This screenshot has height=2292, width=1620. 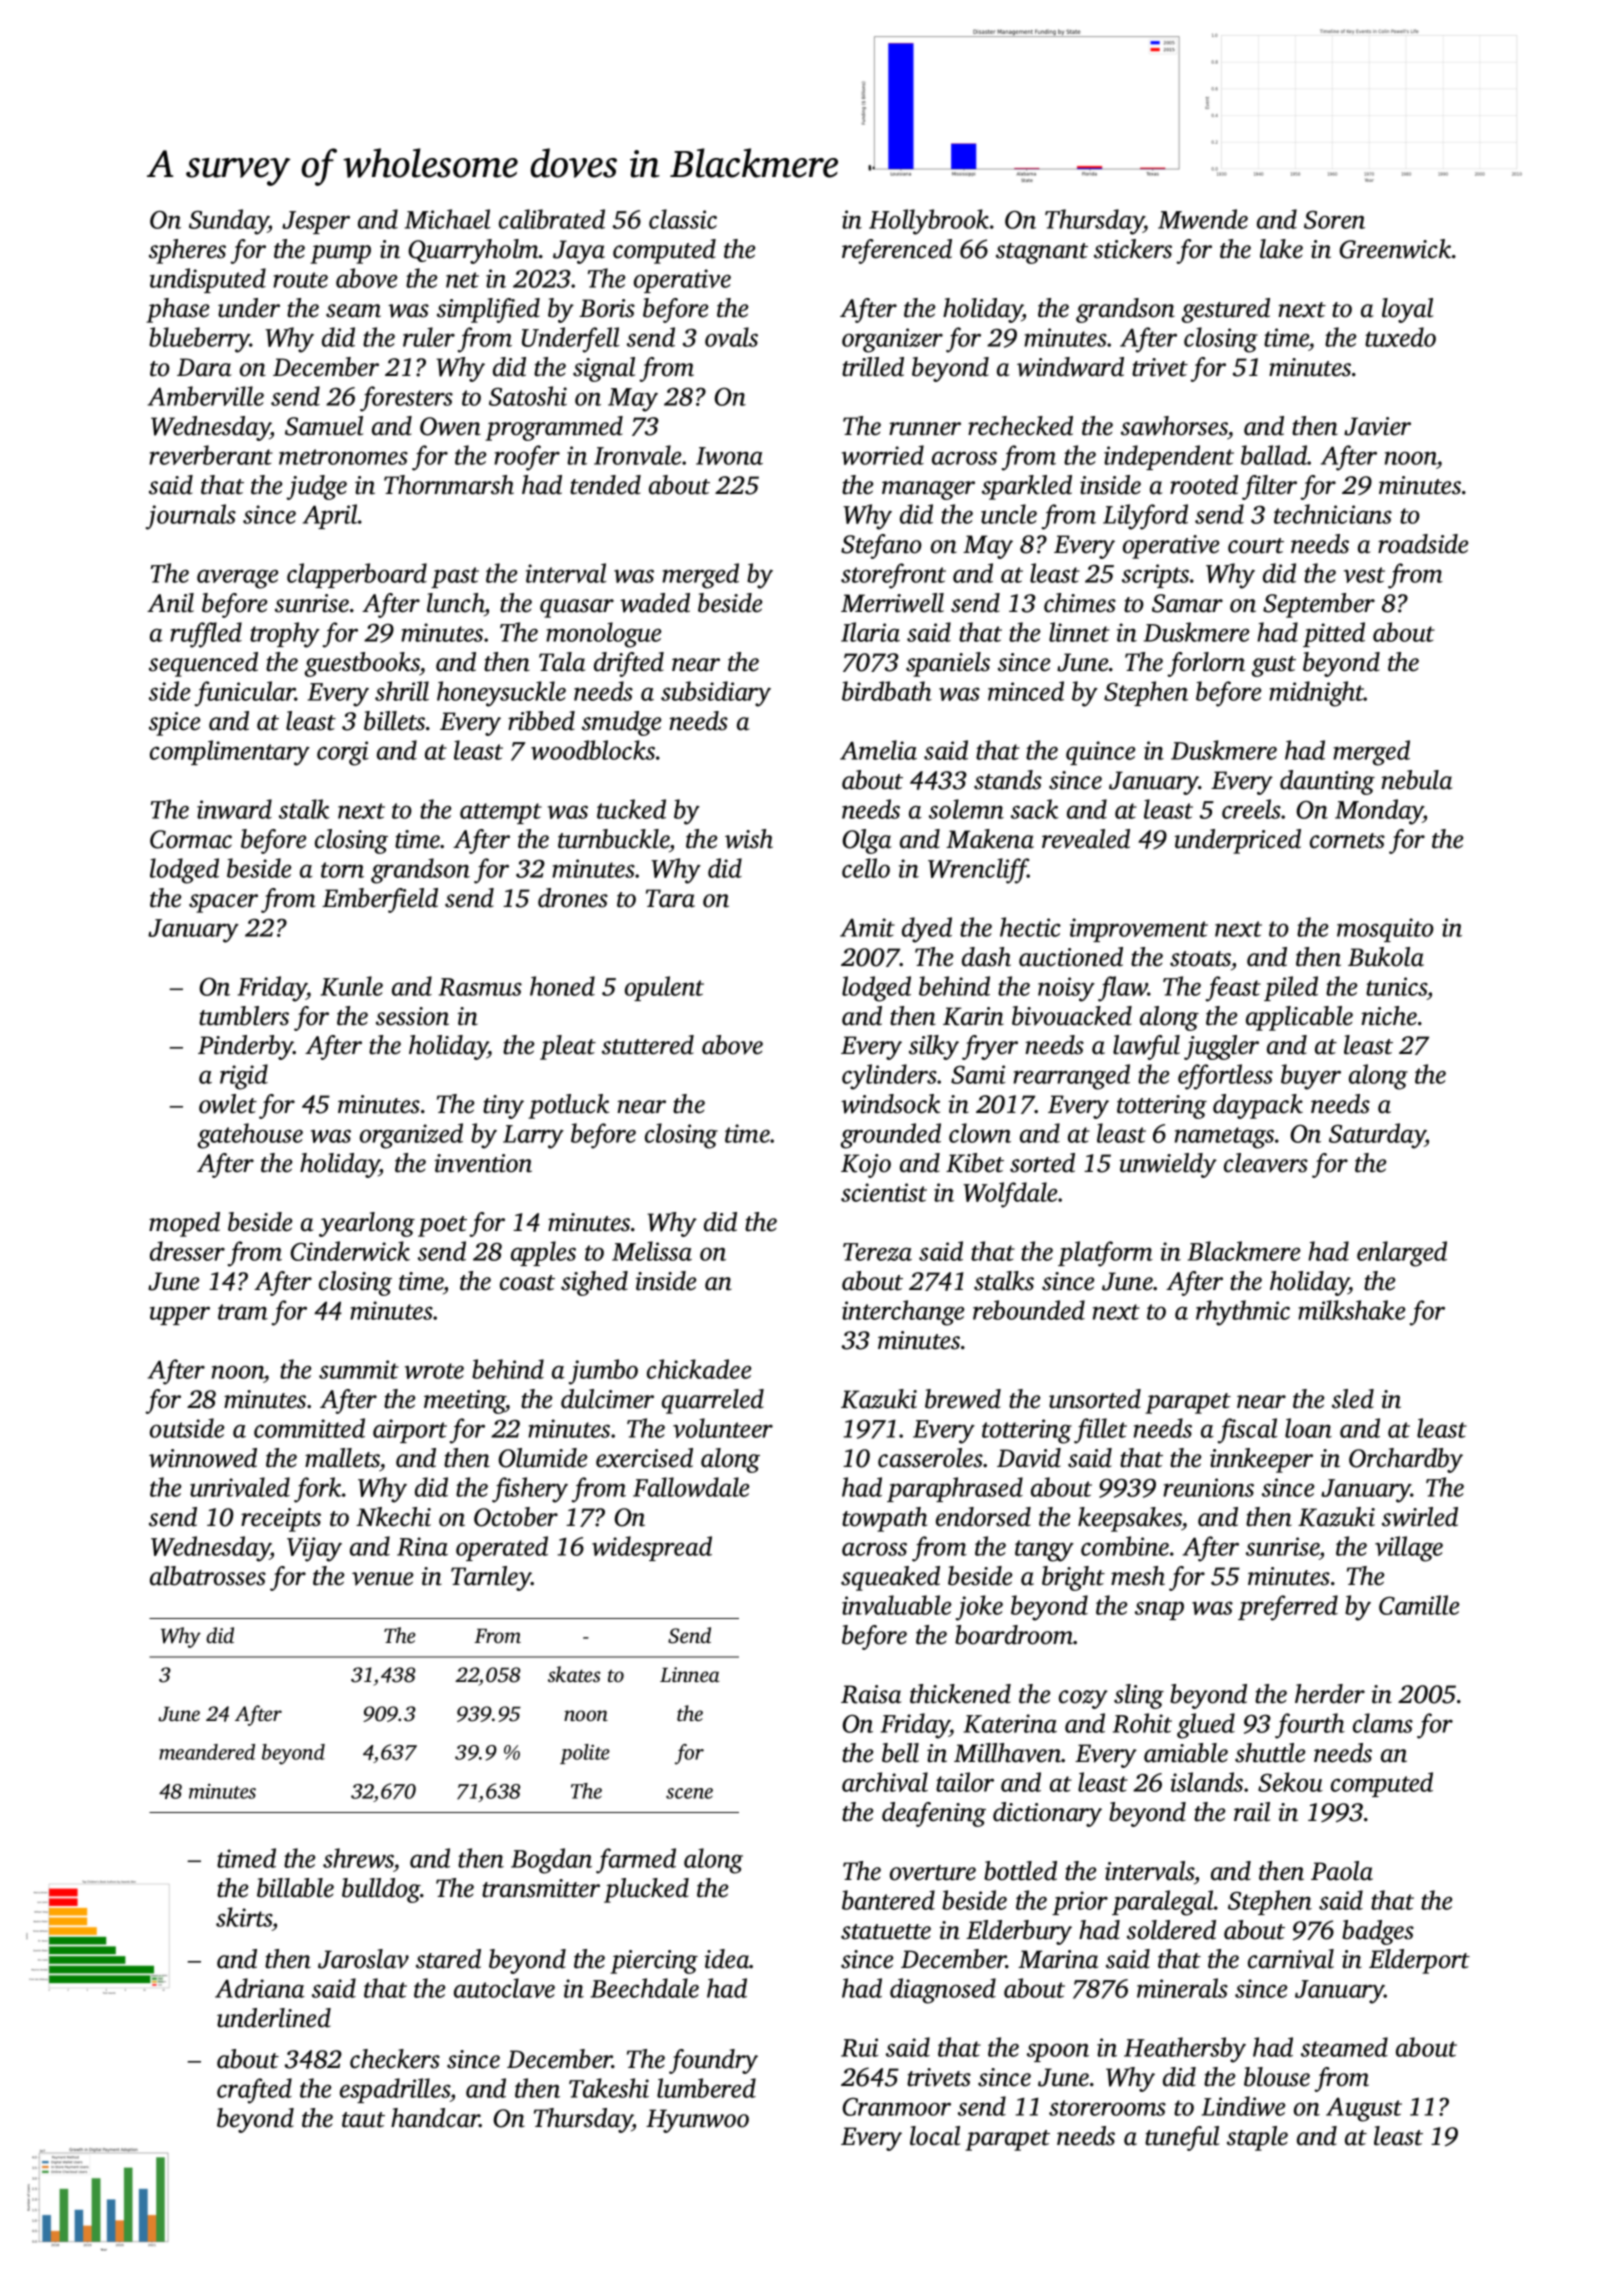 What do you see at coordinates (1251, 809) in the screenshot?
I see `creels` at bounding box center [1251, 809].
